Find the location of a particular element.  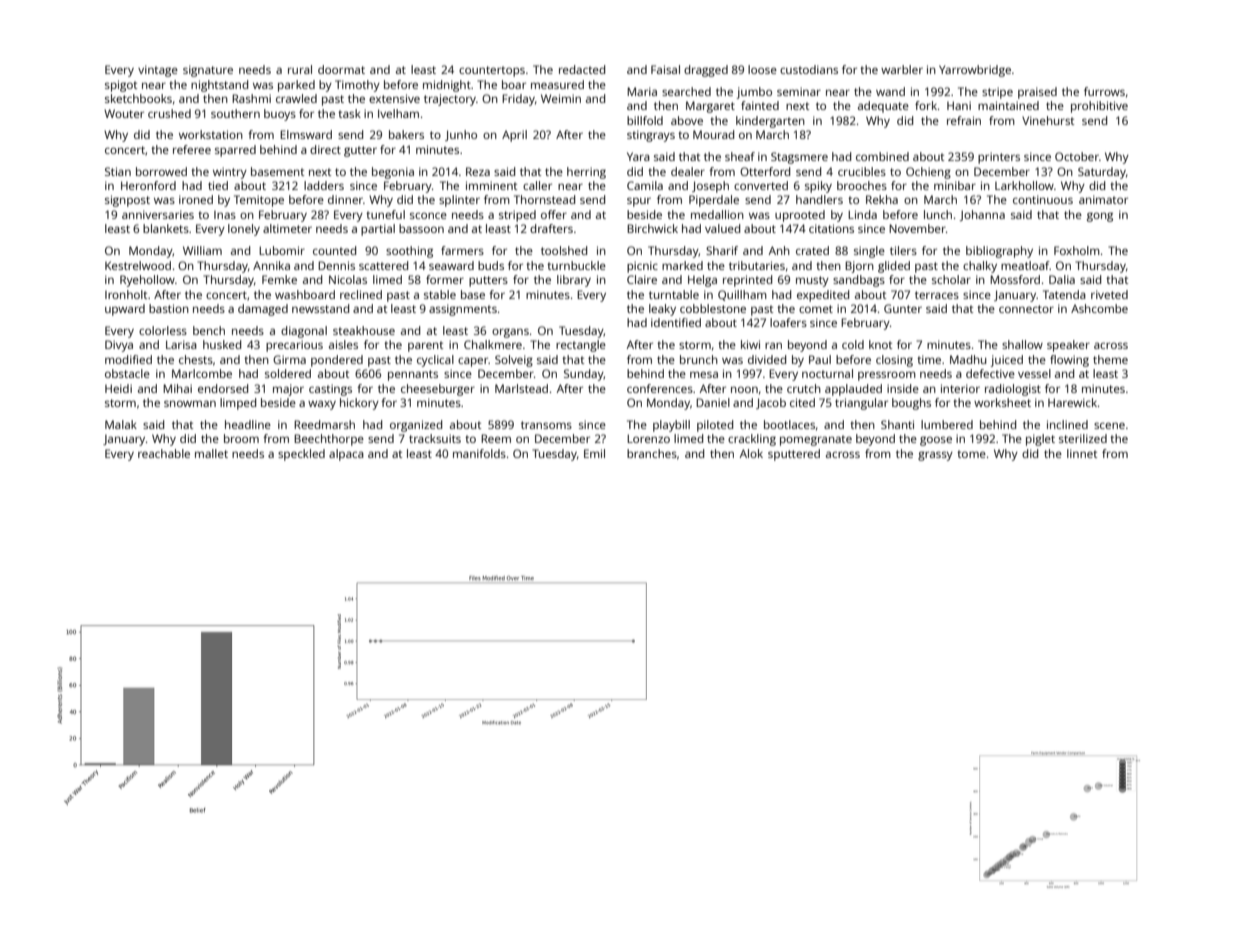

vintage is located at coordinates (158, 71).
